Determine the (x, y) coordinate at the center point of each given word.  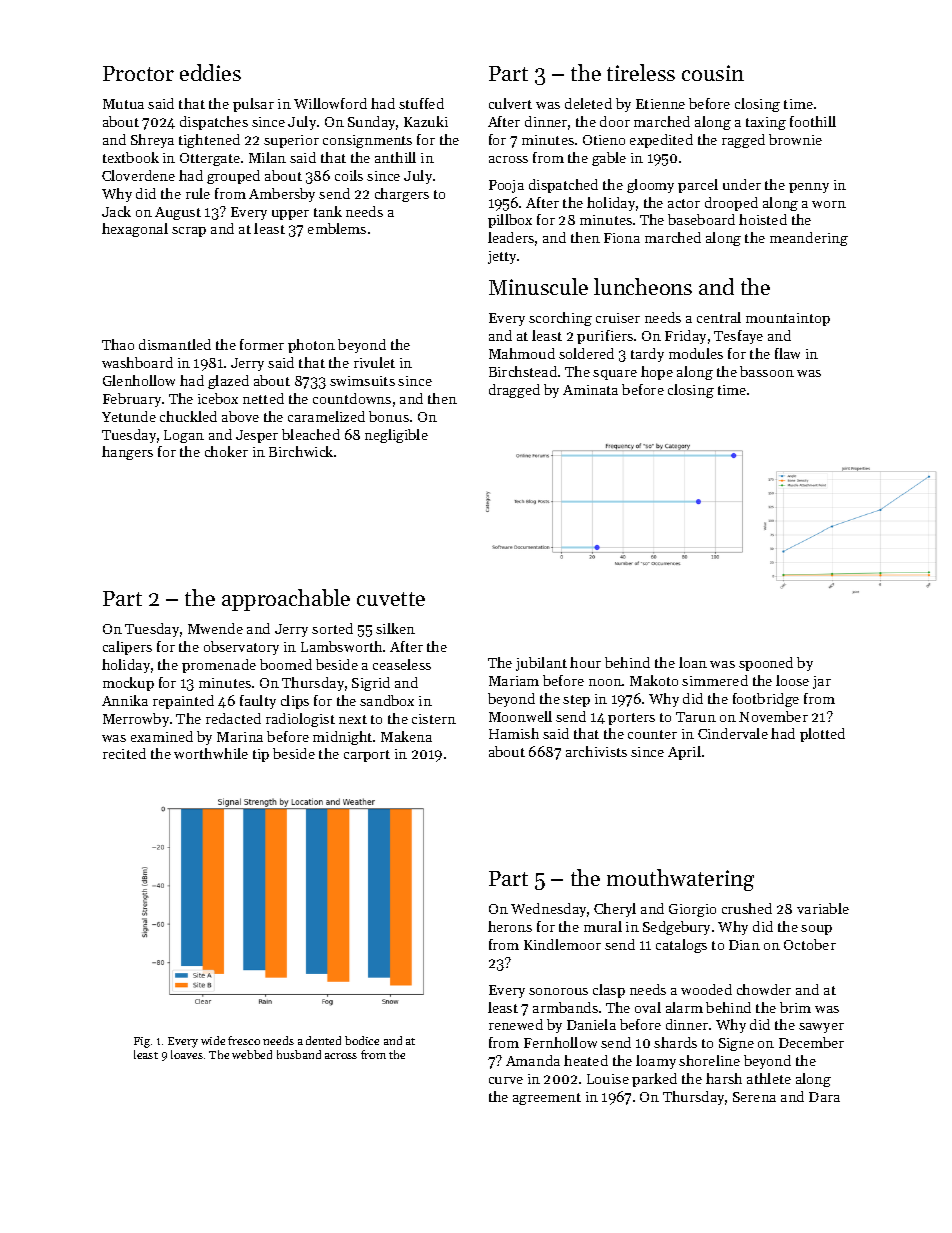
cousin (713, 73)
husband (299, 1054)
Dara (824, 1097)
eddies (210, 72)
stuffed (421, 103)
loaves (187, 1054)
